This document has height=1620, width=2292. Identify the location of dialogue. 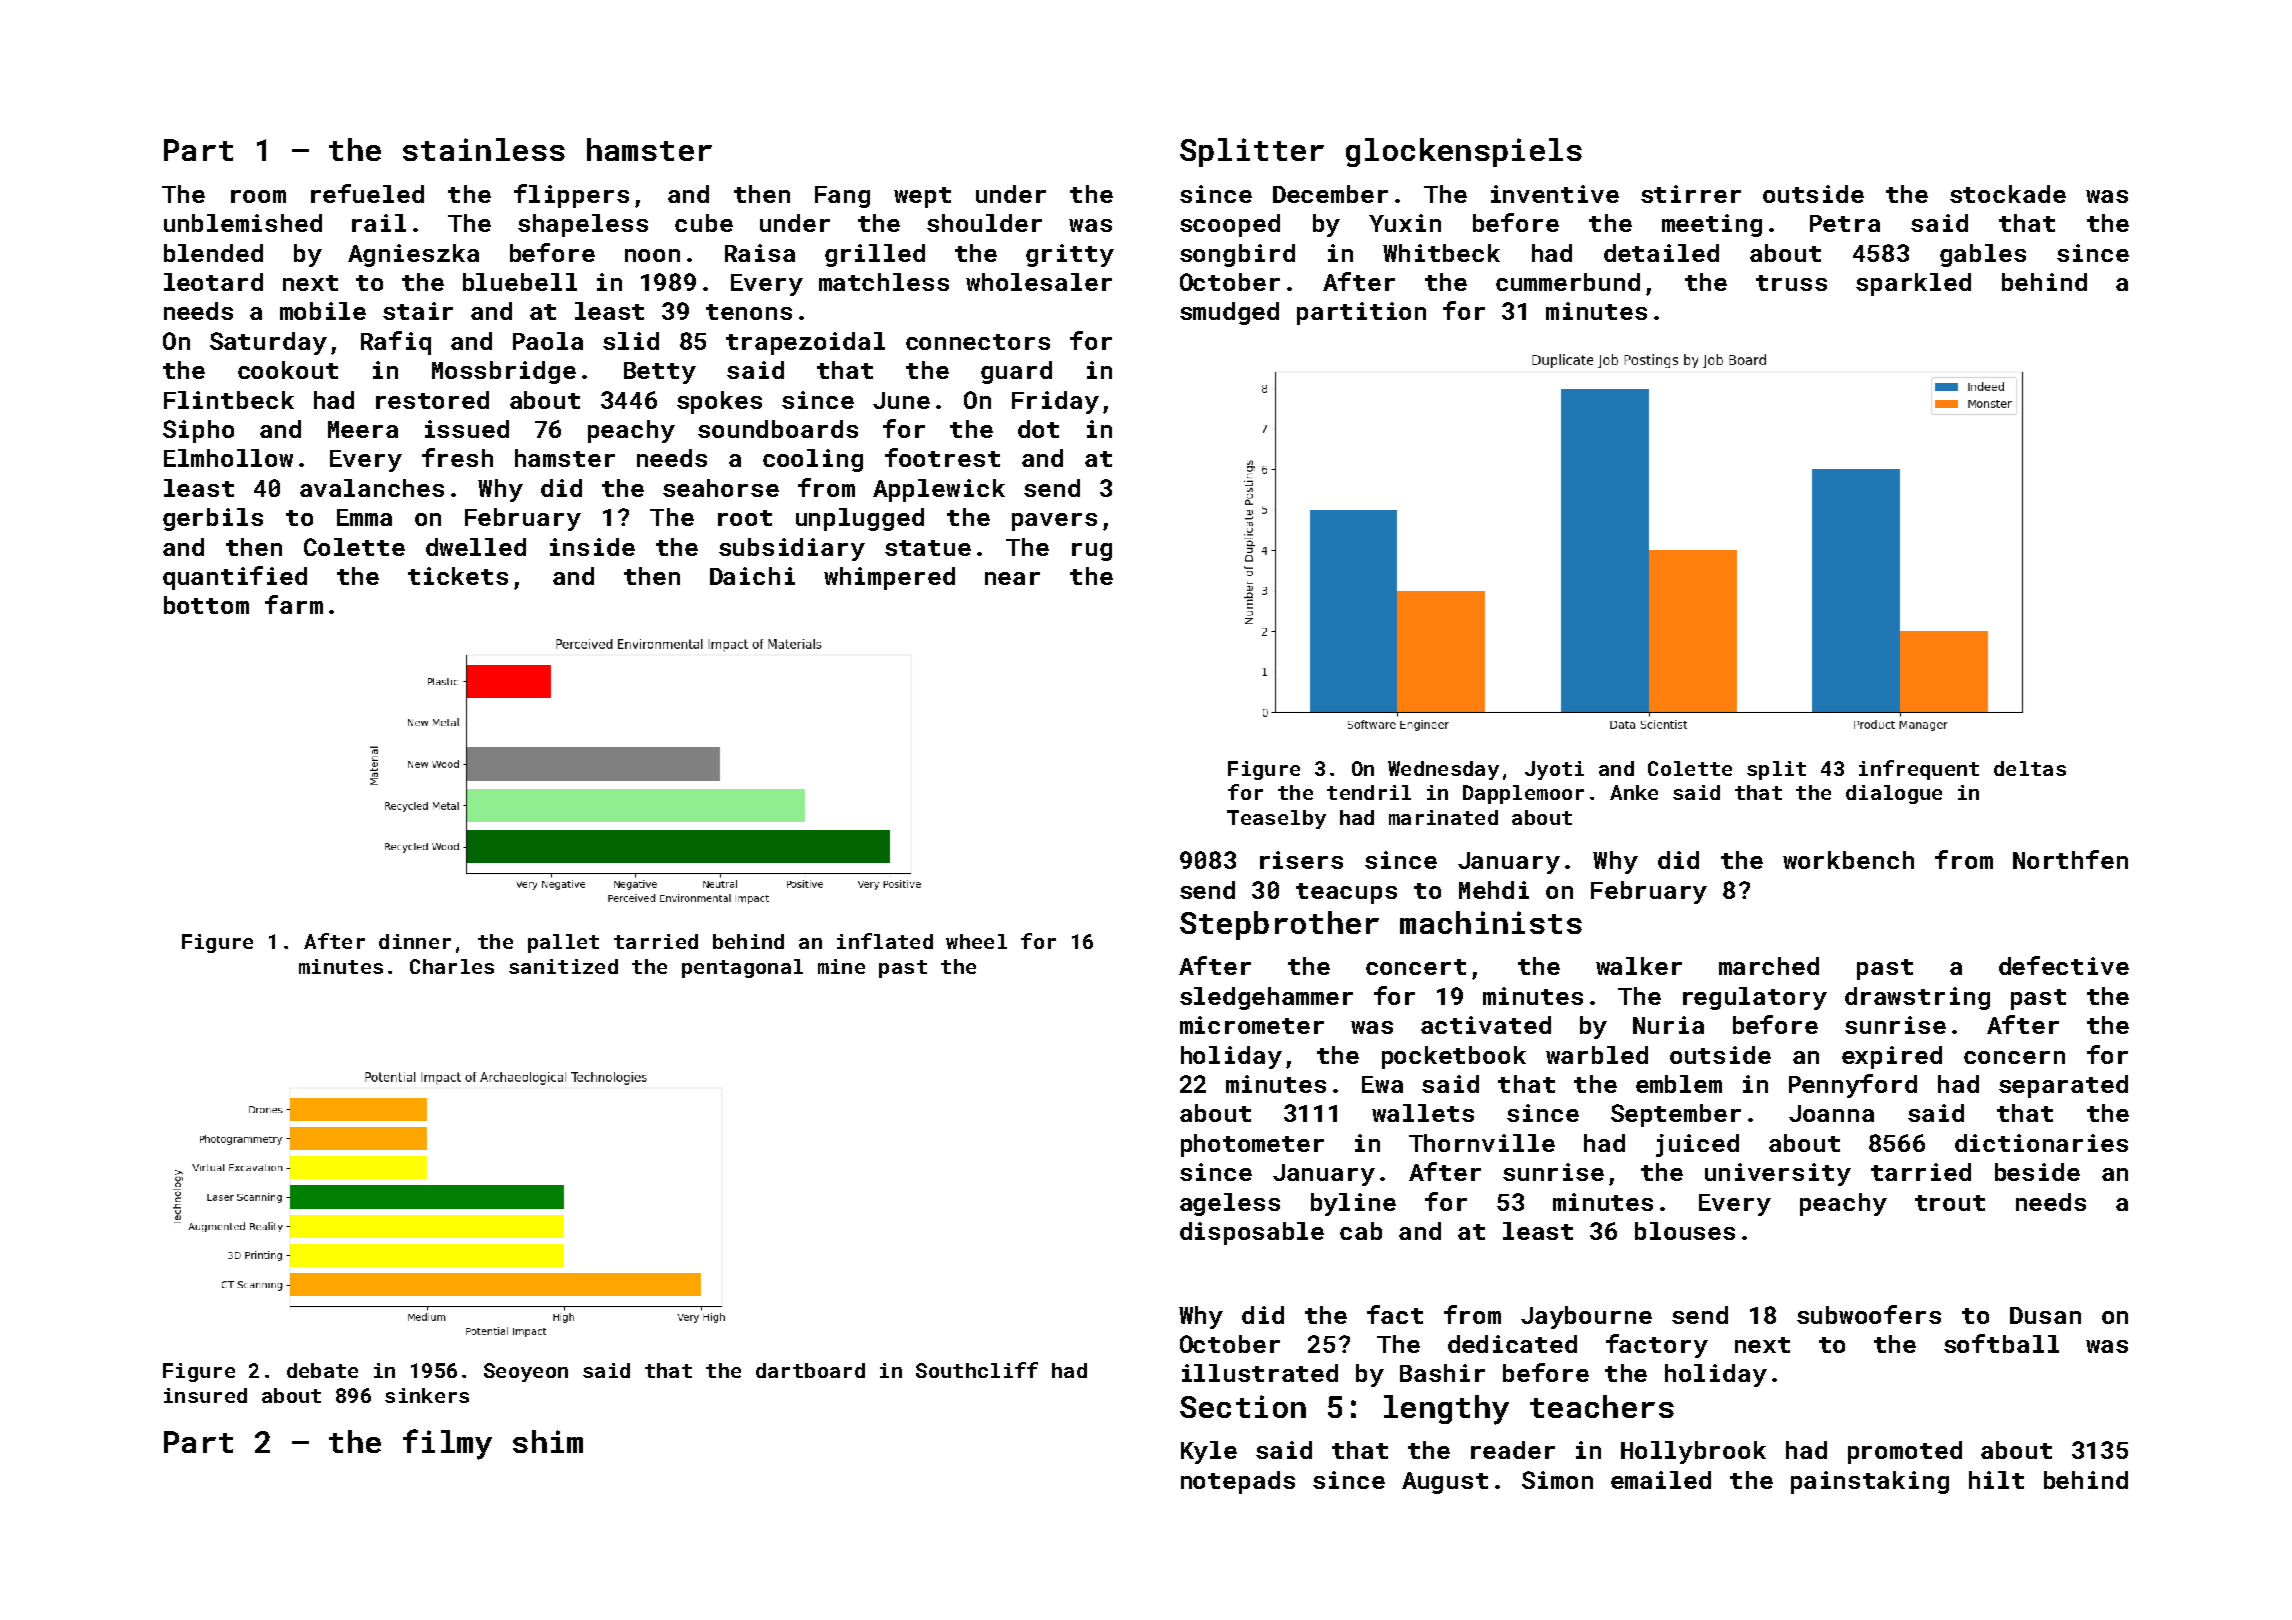
(1894, 794).
